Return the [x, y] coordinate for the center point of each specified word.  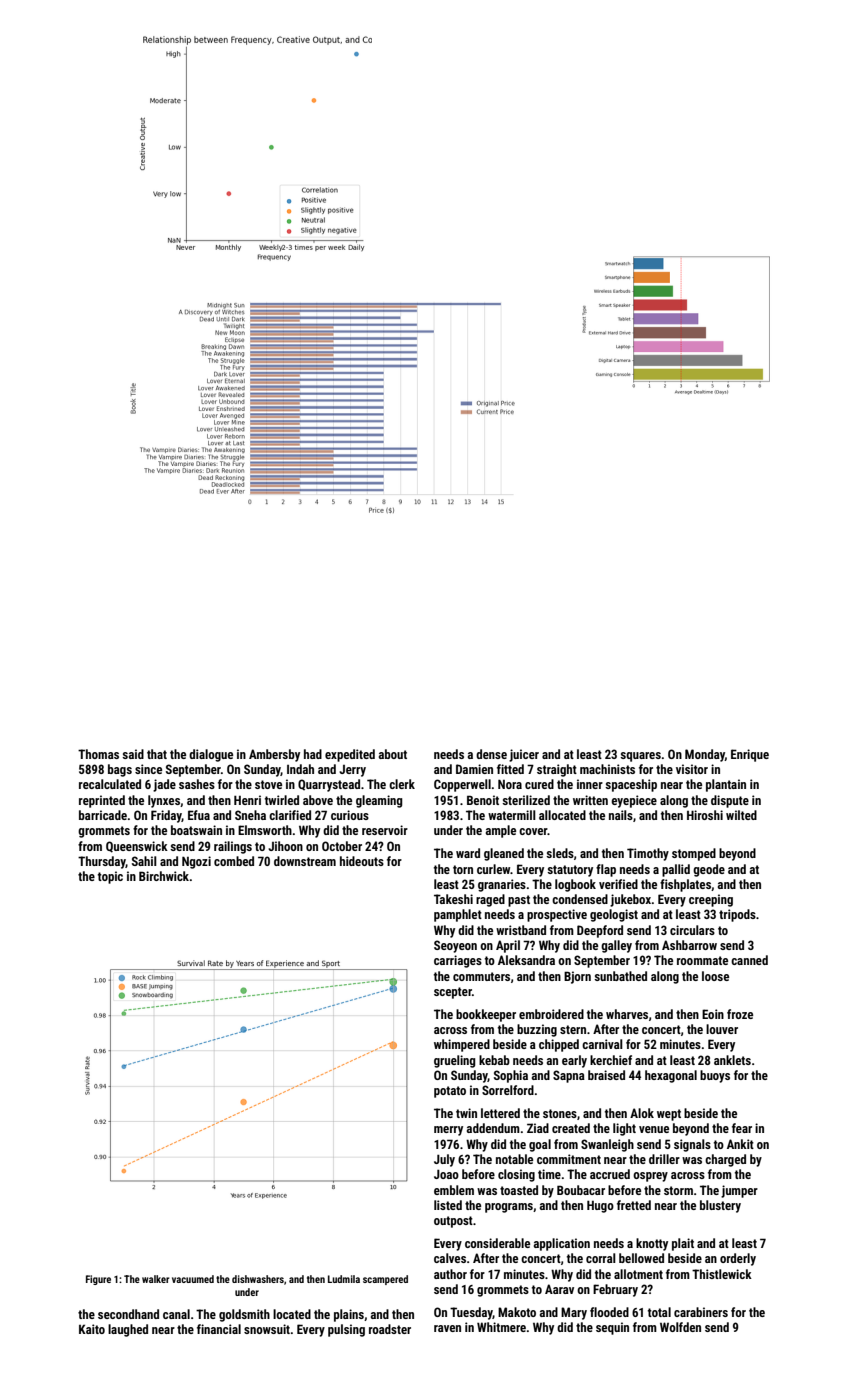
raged [490, 900]
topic [110, 877]
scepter [453, 993]
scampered [385, 1280]
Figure [98, 1280]
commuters [481, 976]
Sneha [250, 815]
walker [155, 1279]
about [393, 754]
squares [640, 757]
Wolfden [680, 1327]
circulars [692, 930]
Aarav [559, 1289]
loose [715, 976]
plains [349, 1315]
